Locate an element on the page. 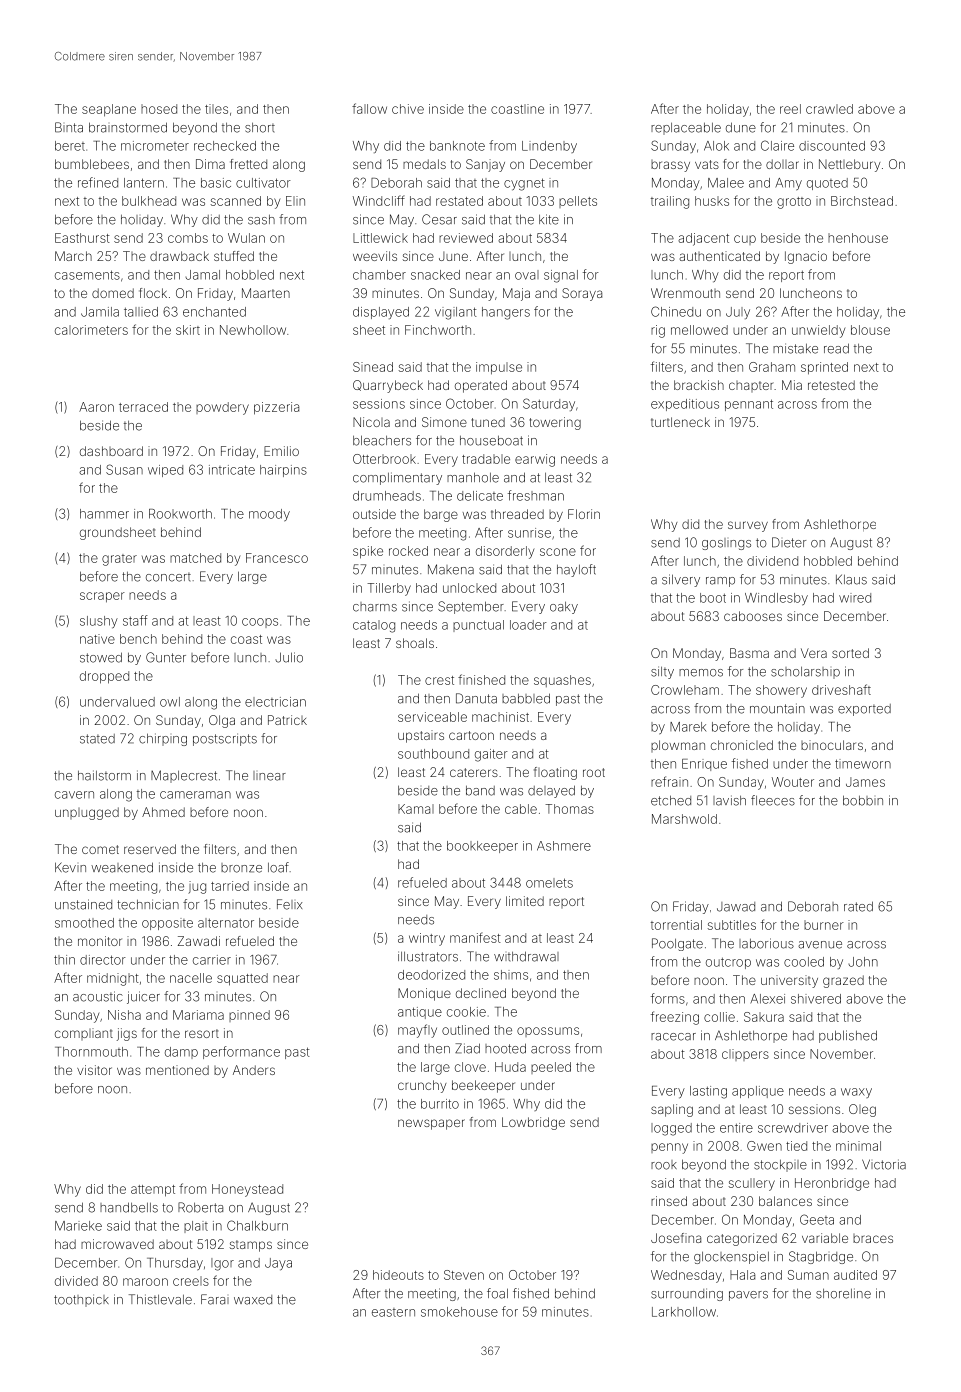  Kamal is located at coordinates (416, 809).
